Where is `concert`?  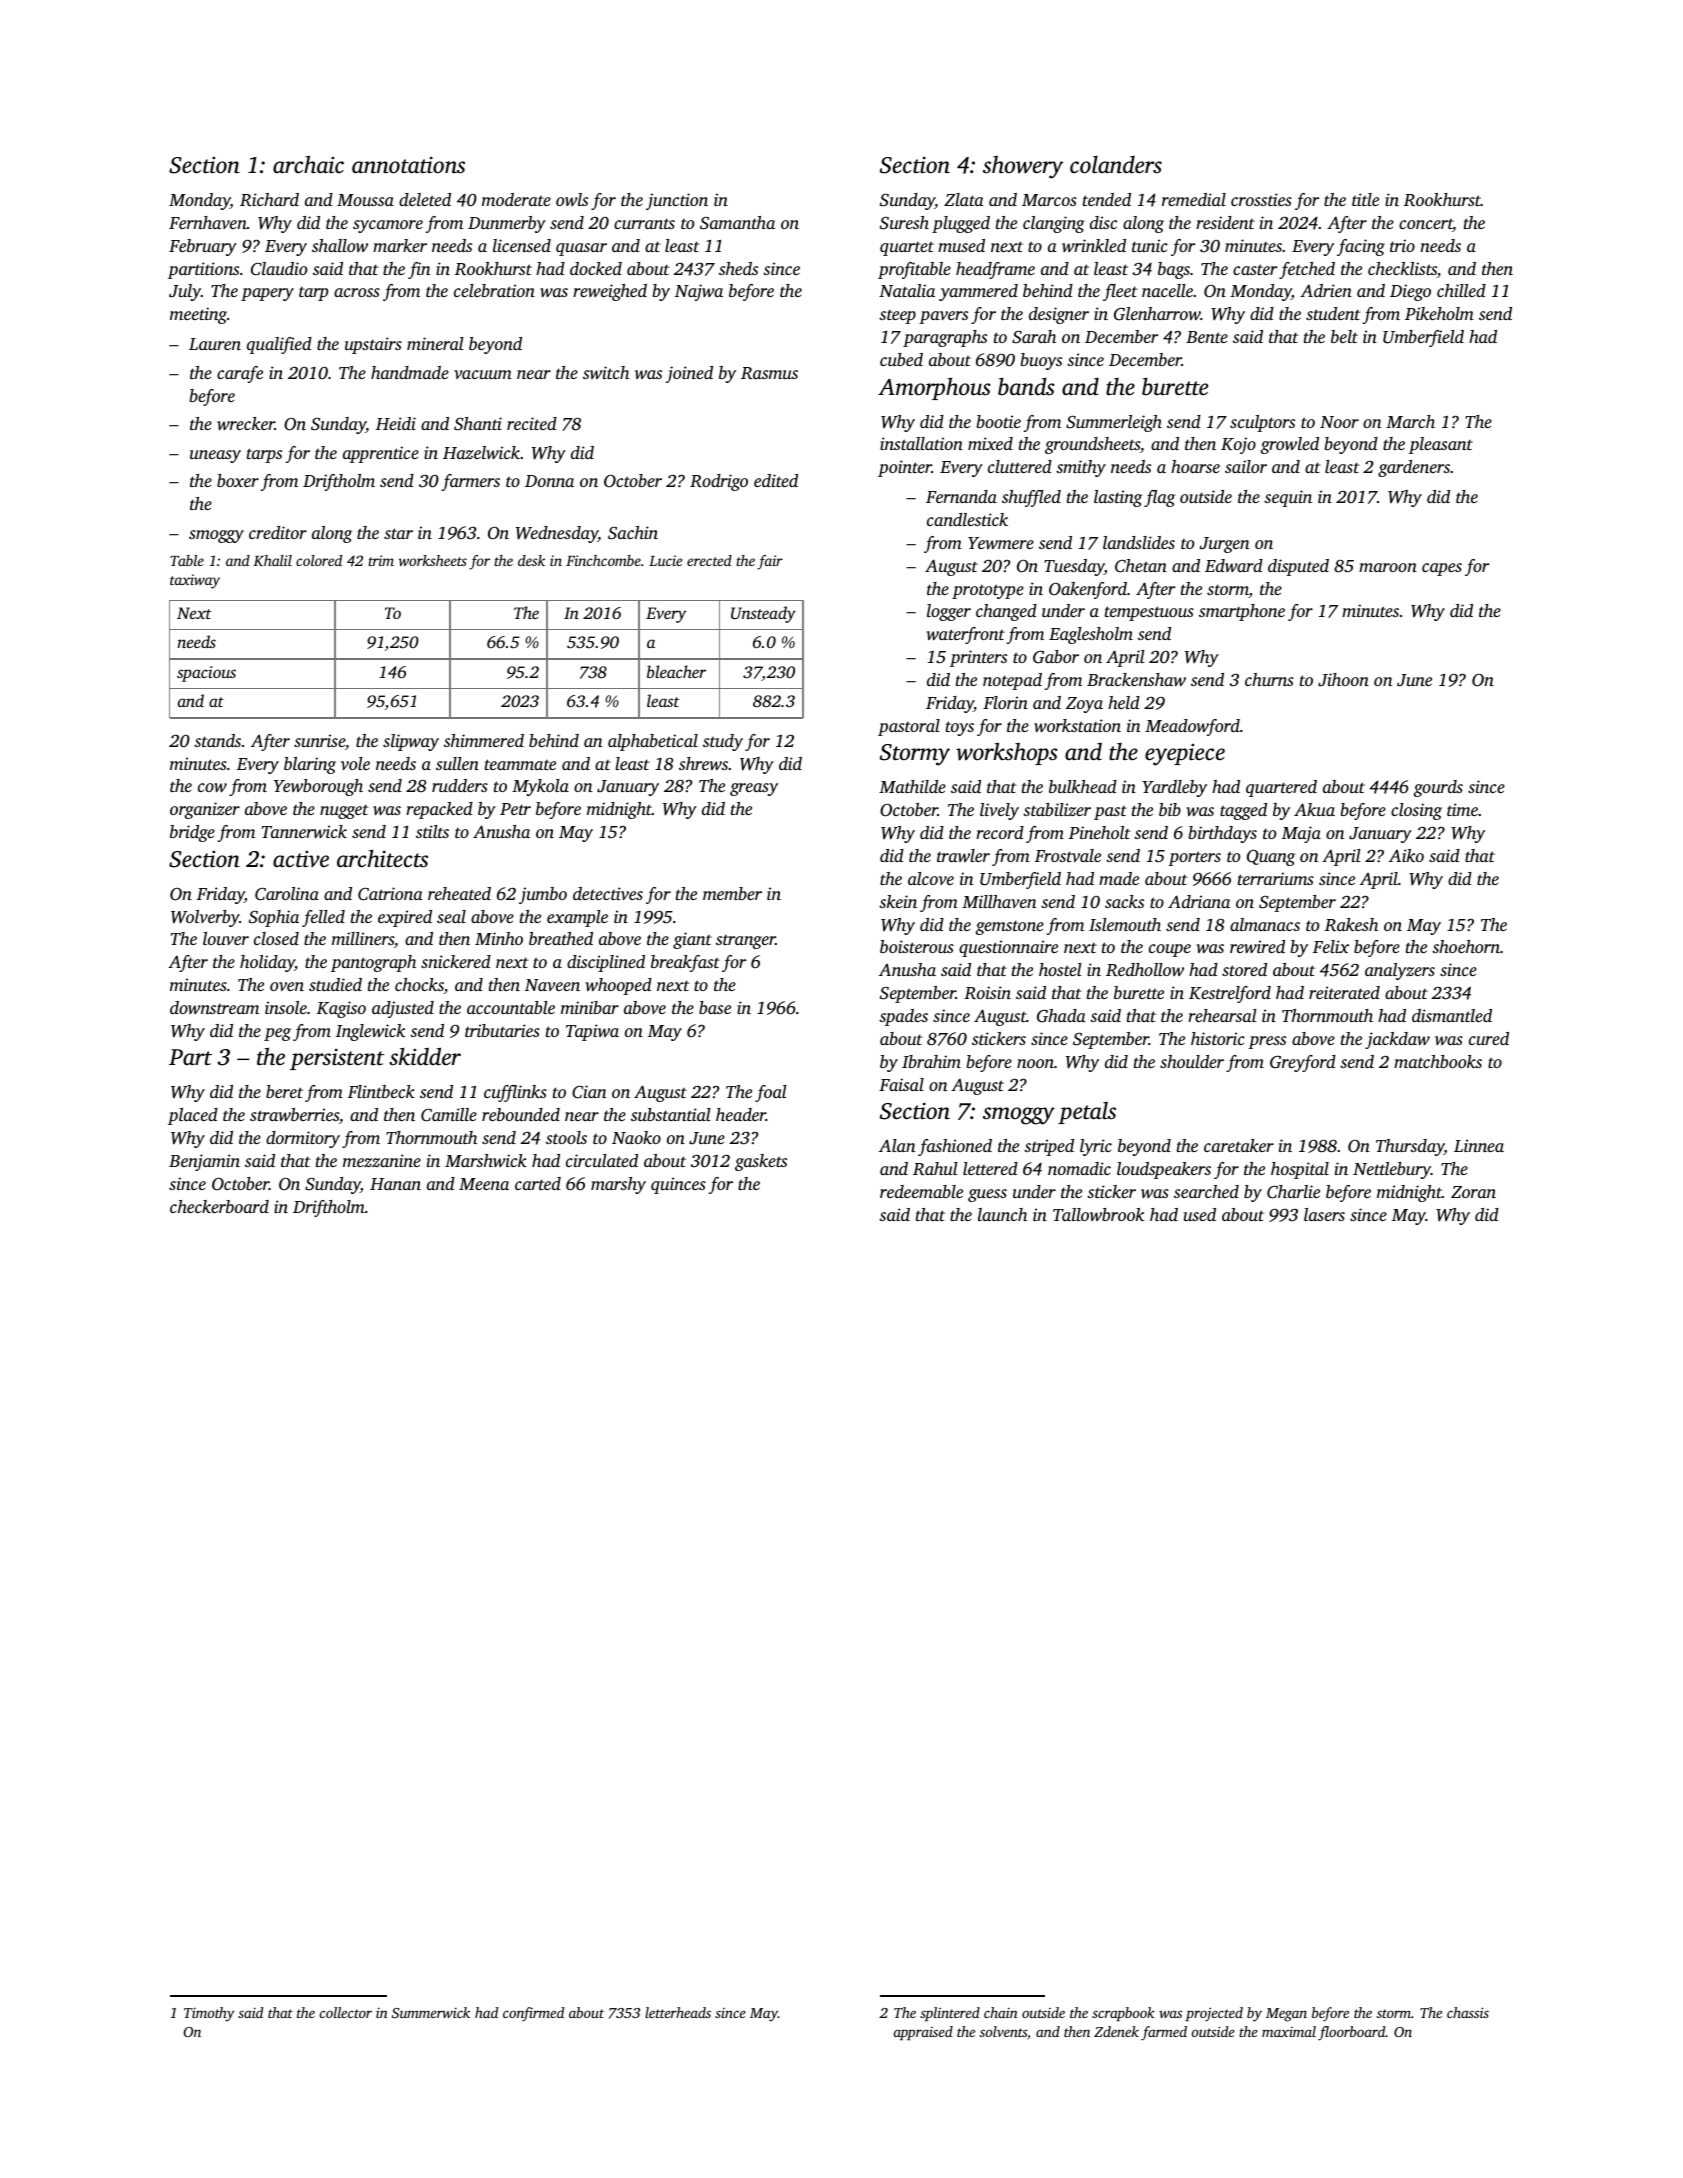 concert is located at coordinates (1426, 225).
